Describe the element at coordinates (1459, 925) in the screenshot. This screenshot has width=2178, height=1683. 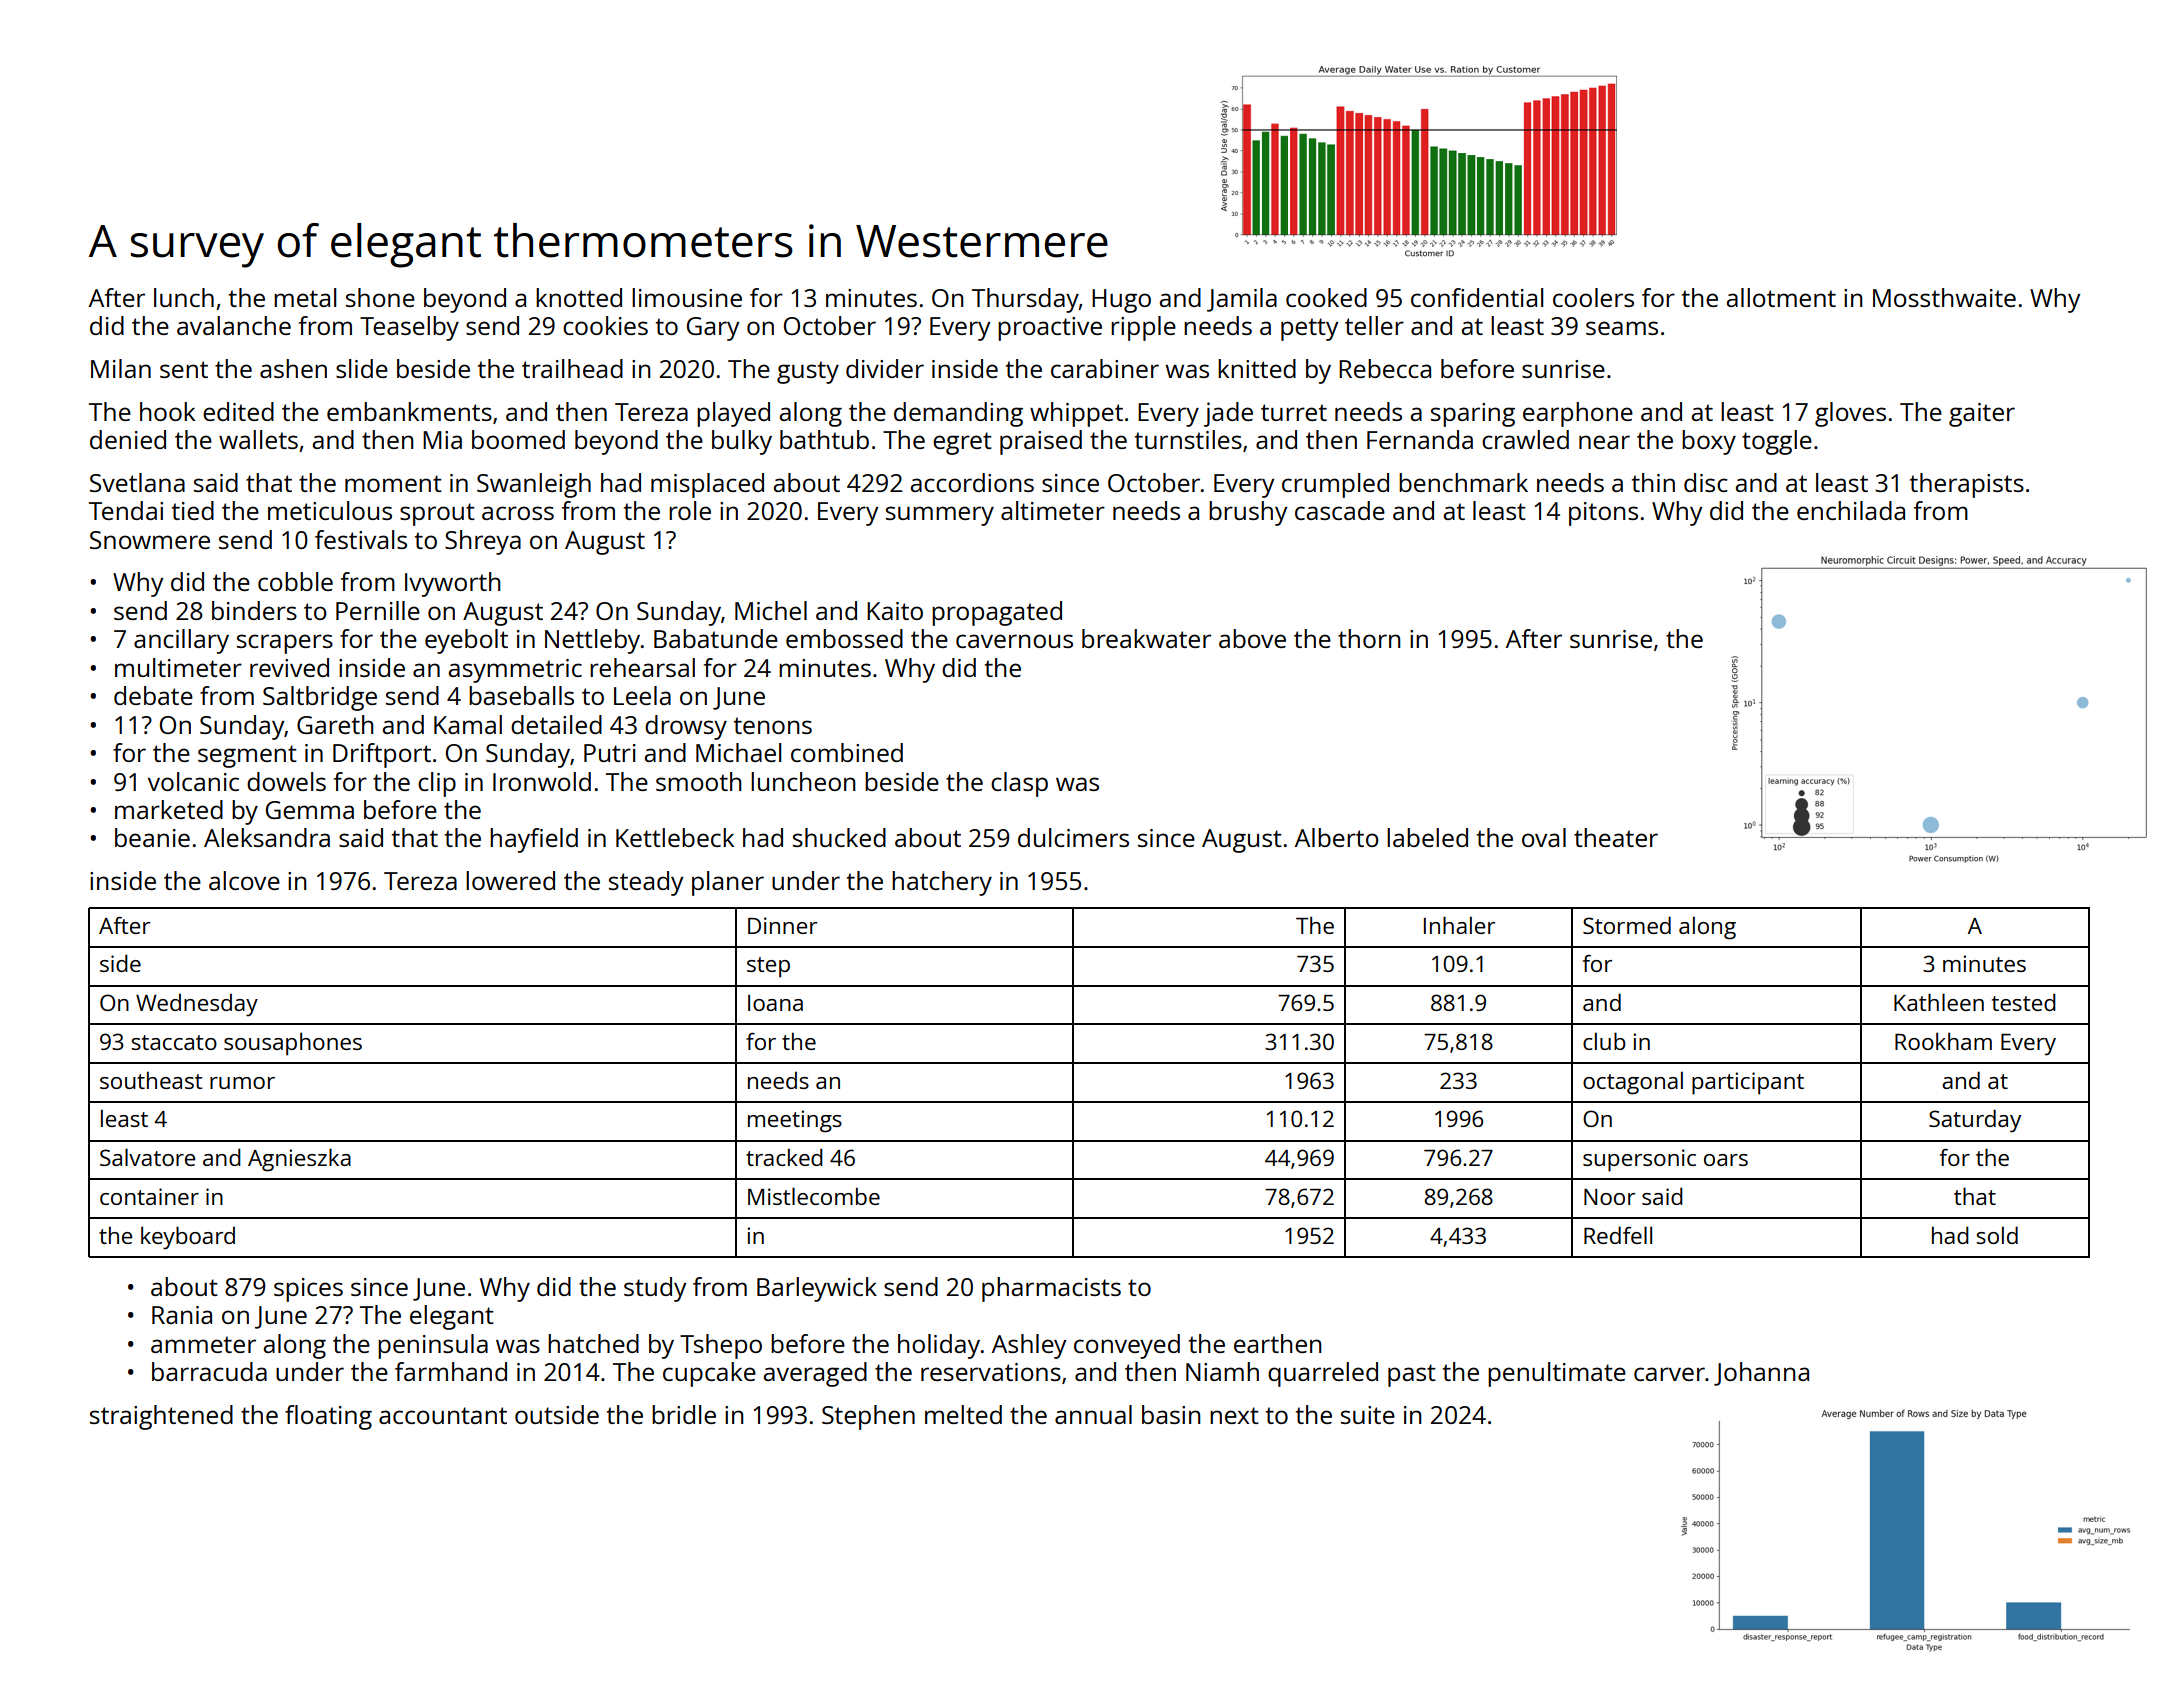
I see `Inhaler` at that location.
